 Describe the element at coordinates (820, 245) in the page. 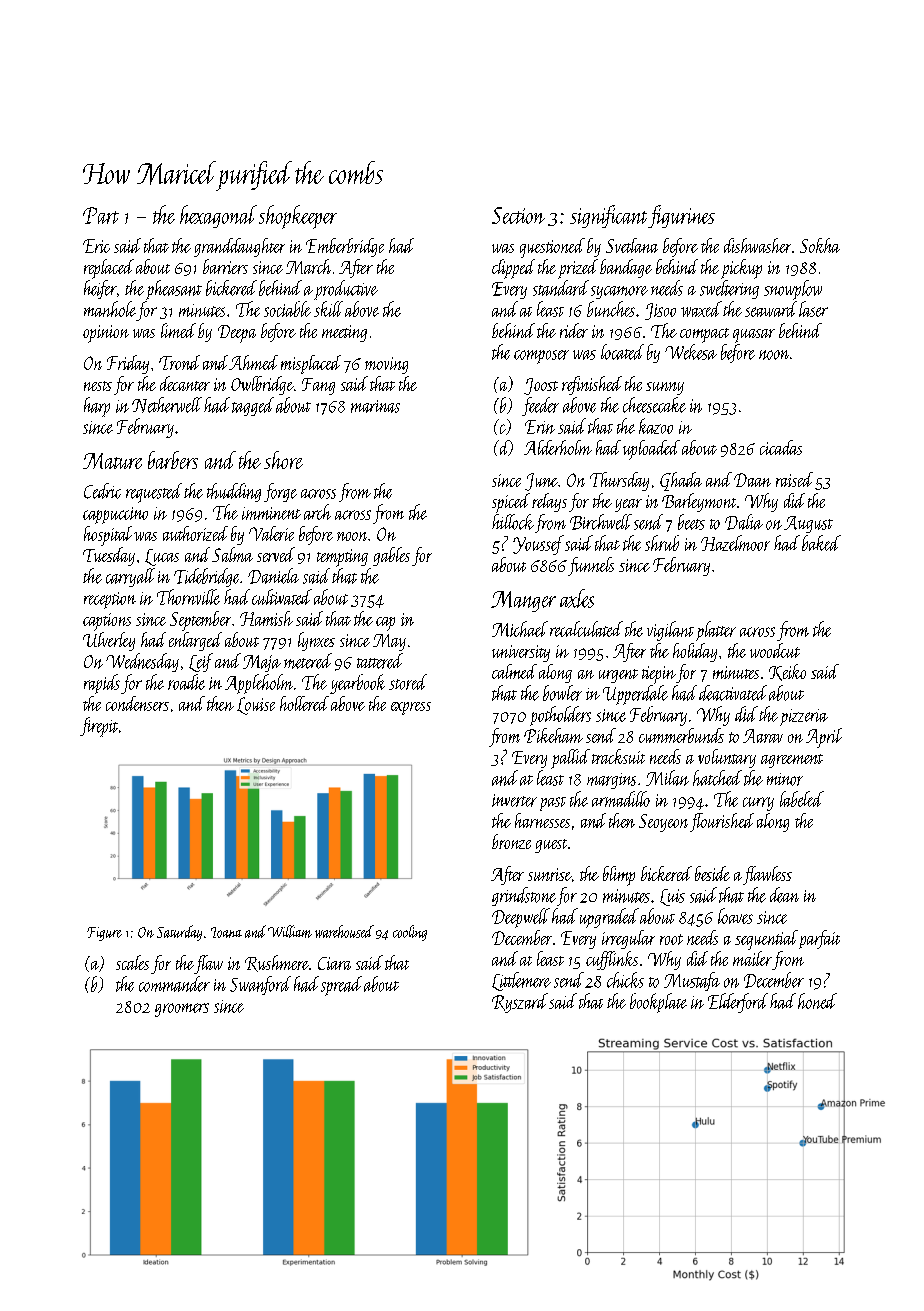

I see `Sokha` at that location.
